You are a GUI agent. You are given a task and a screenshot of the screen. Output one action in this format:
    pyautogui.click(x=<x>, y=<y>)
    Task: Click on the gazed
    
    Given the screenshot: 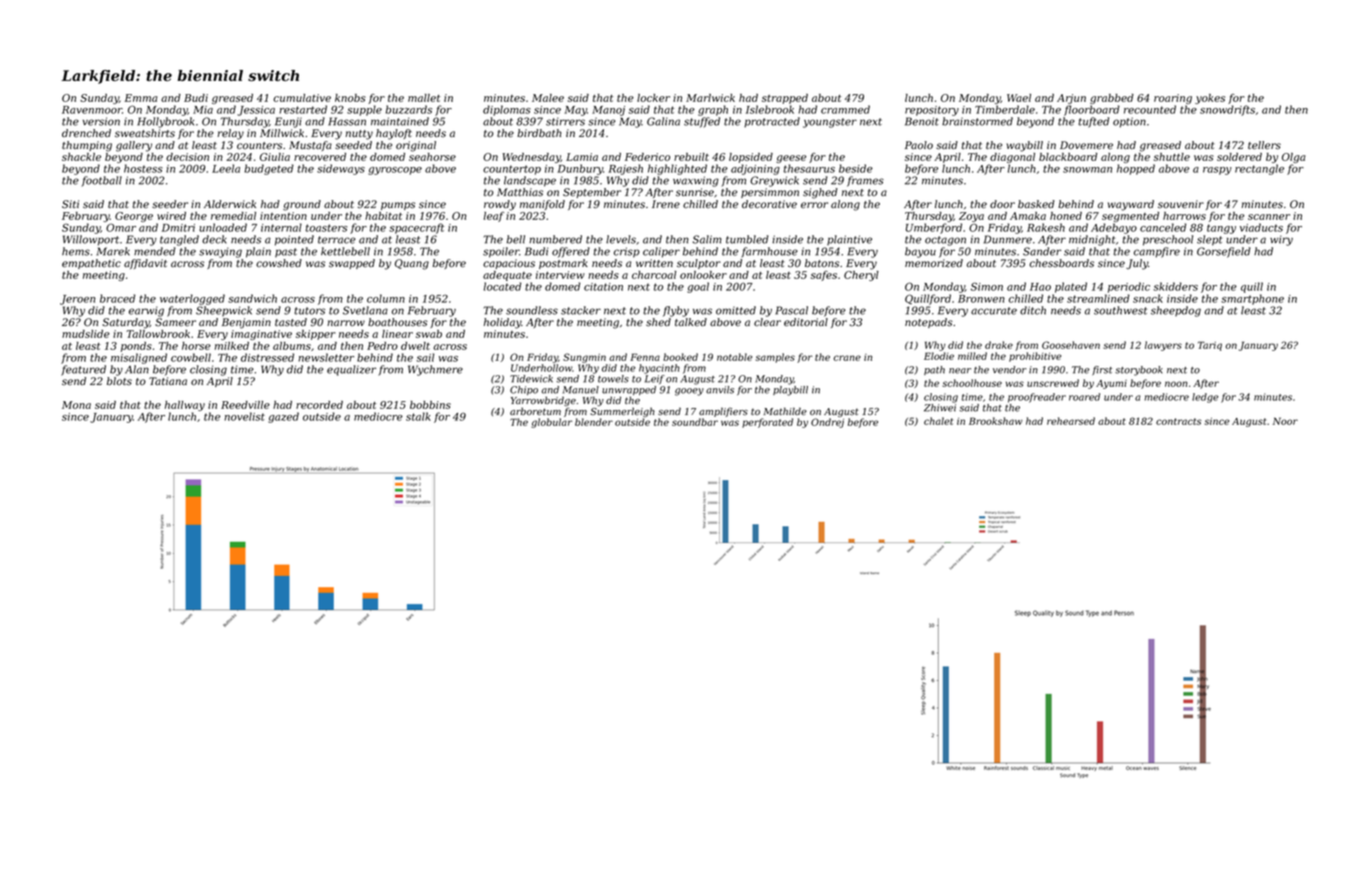 What is the action you would take?
    pyautogui.click(x=283, y=417)
